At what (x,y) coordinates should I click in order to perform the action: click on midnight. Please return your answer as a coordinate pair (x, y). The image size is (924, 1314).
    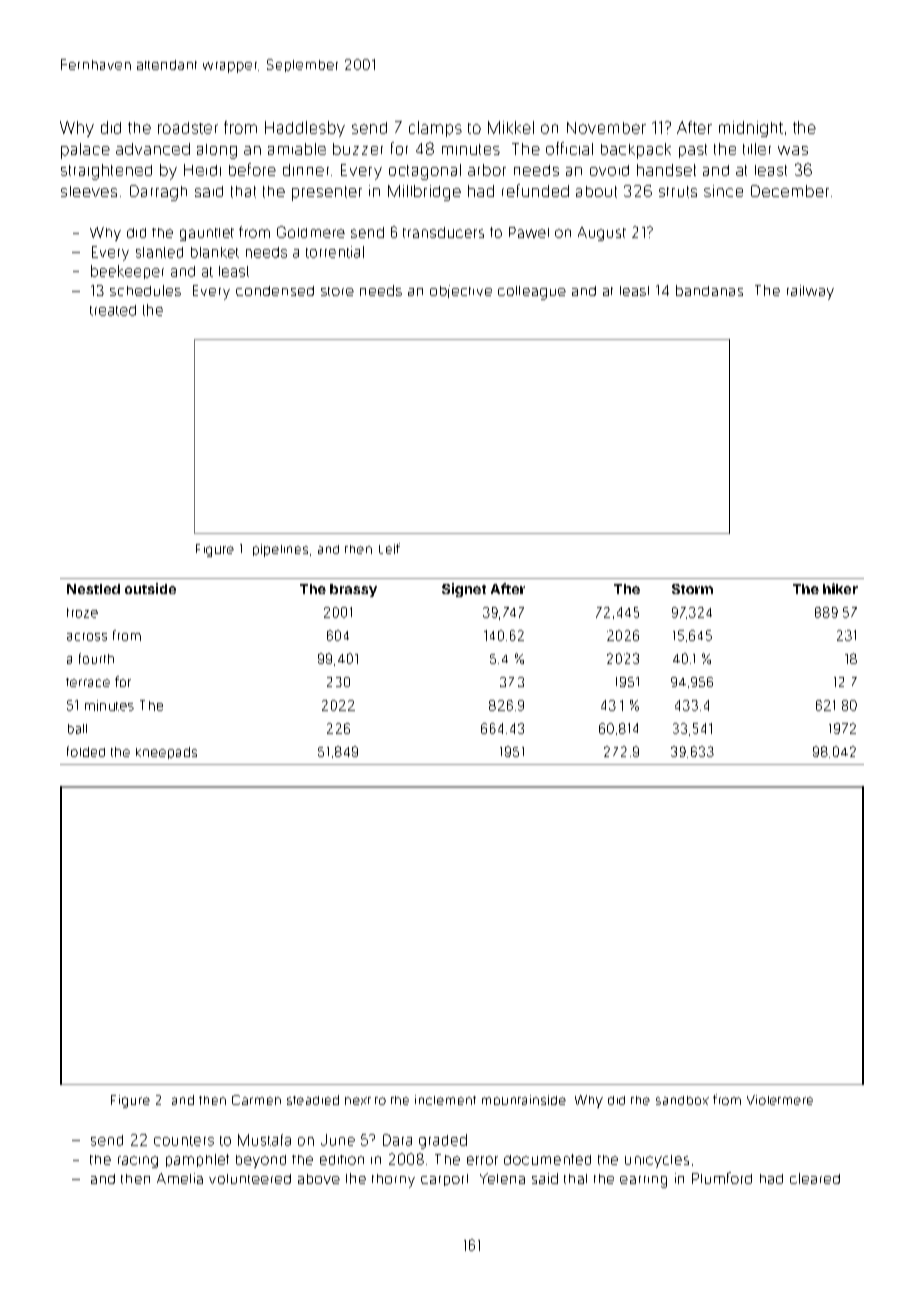
    Looking at the image, I should click on (751, 129).
